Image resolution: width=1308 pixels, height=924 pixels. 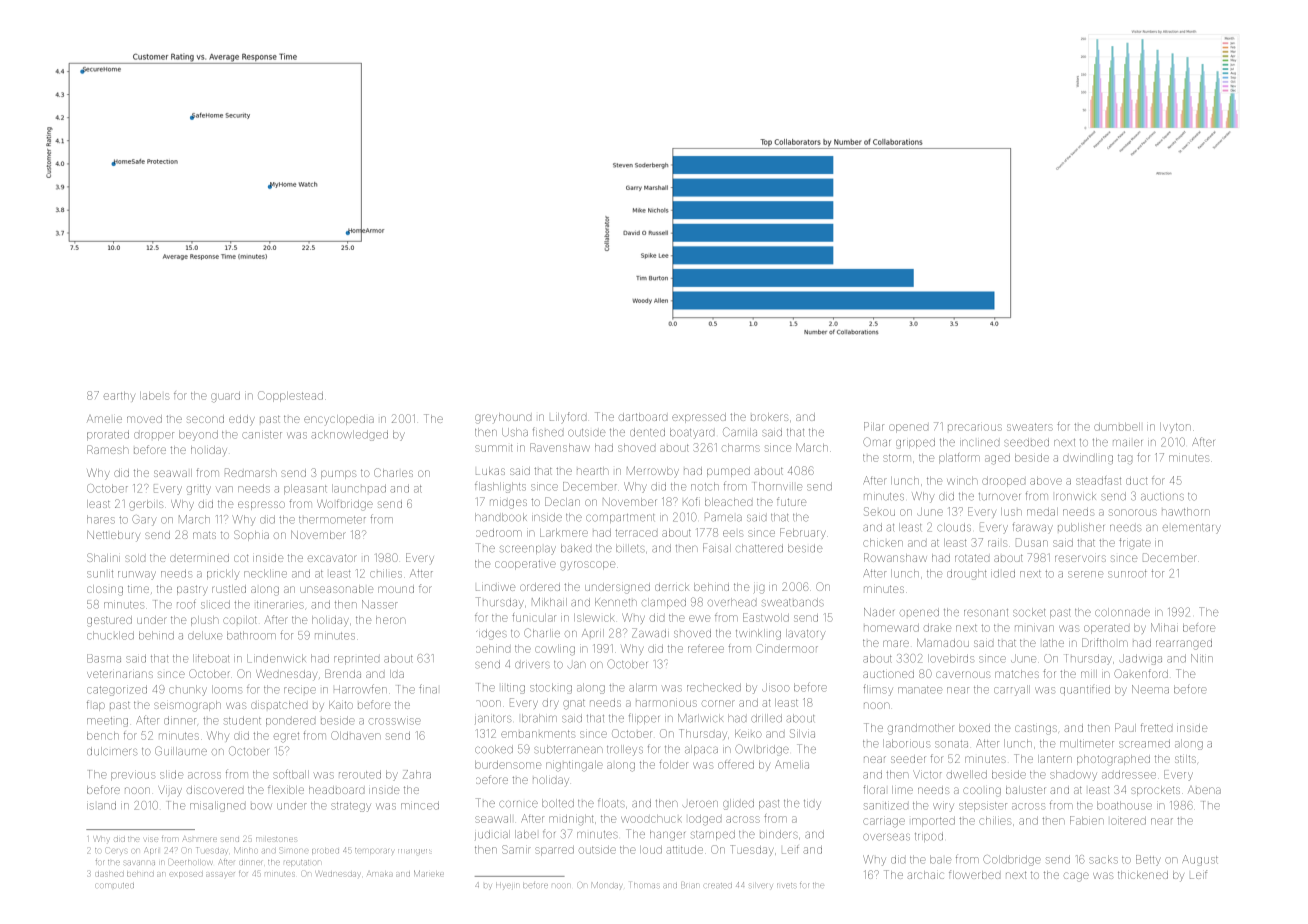 What do you see at coordinates (336, 589) in the screenshot?
I see `unseasonable` at bounding box center [336, 589].
